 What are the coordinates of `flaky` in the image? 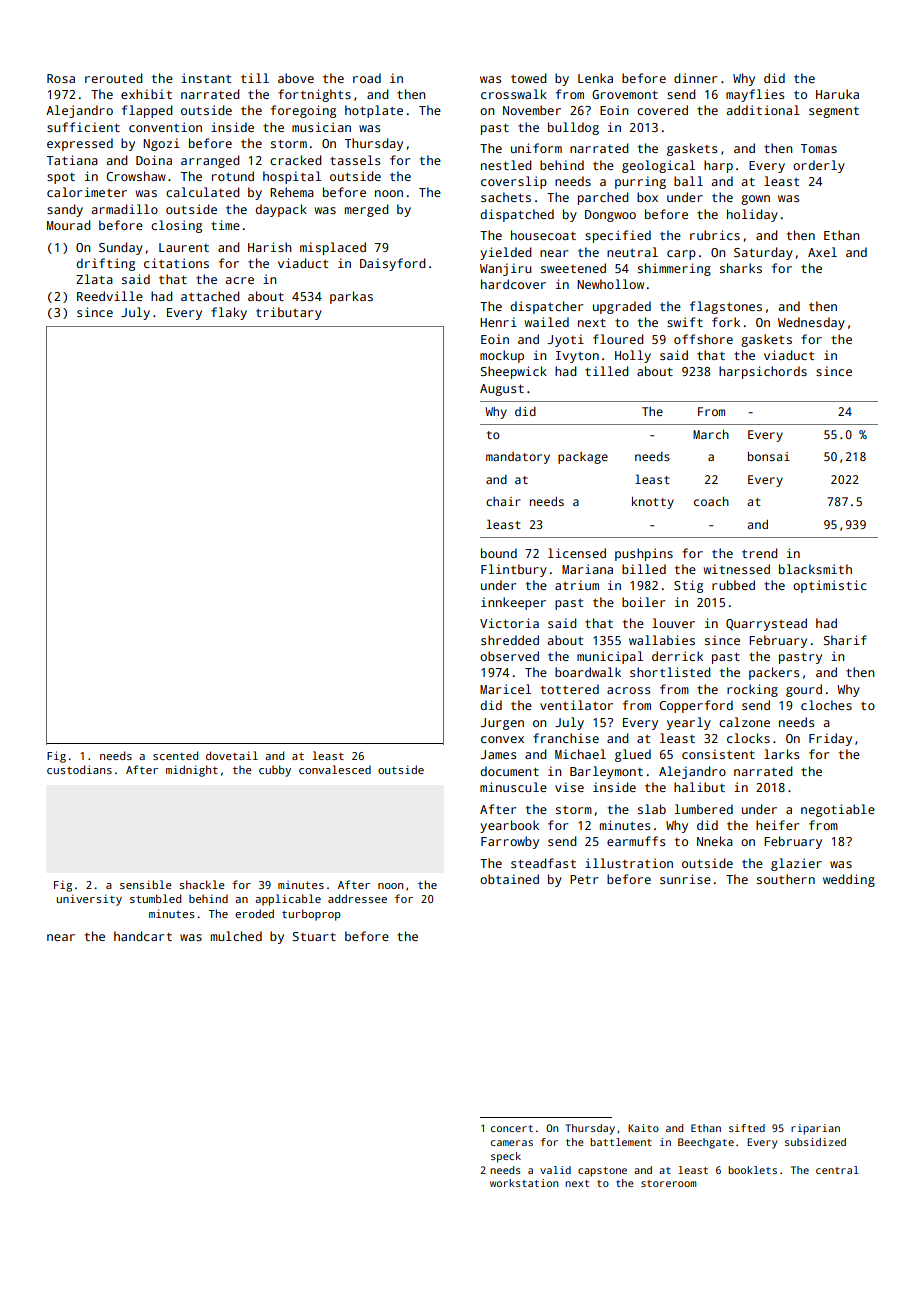 It's located at (229, 313).
